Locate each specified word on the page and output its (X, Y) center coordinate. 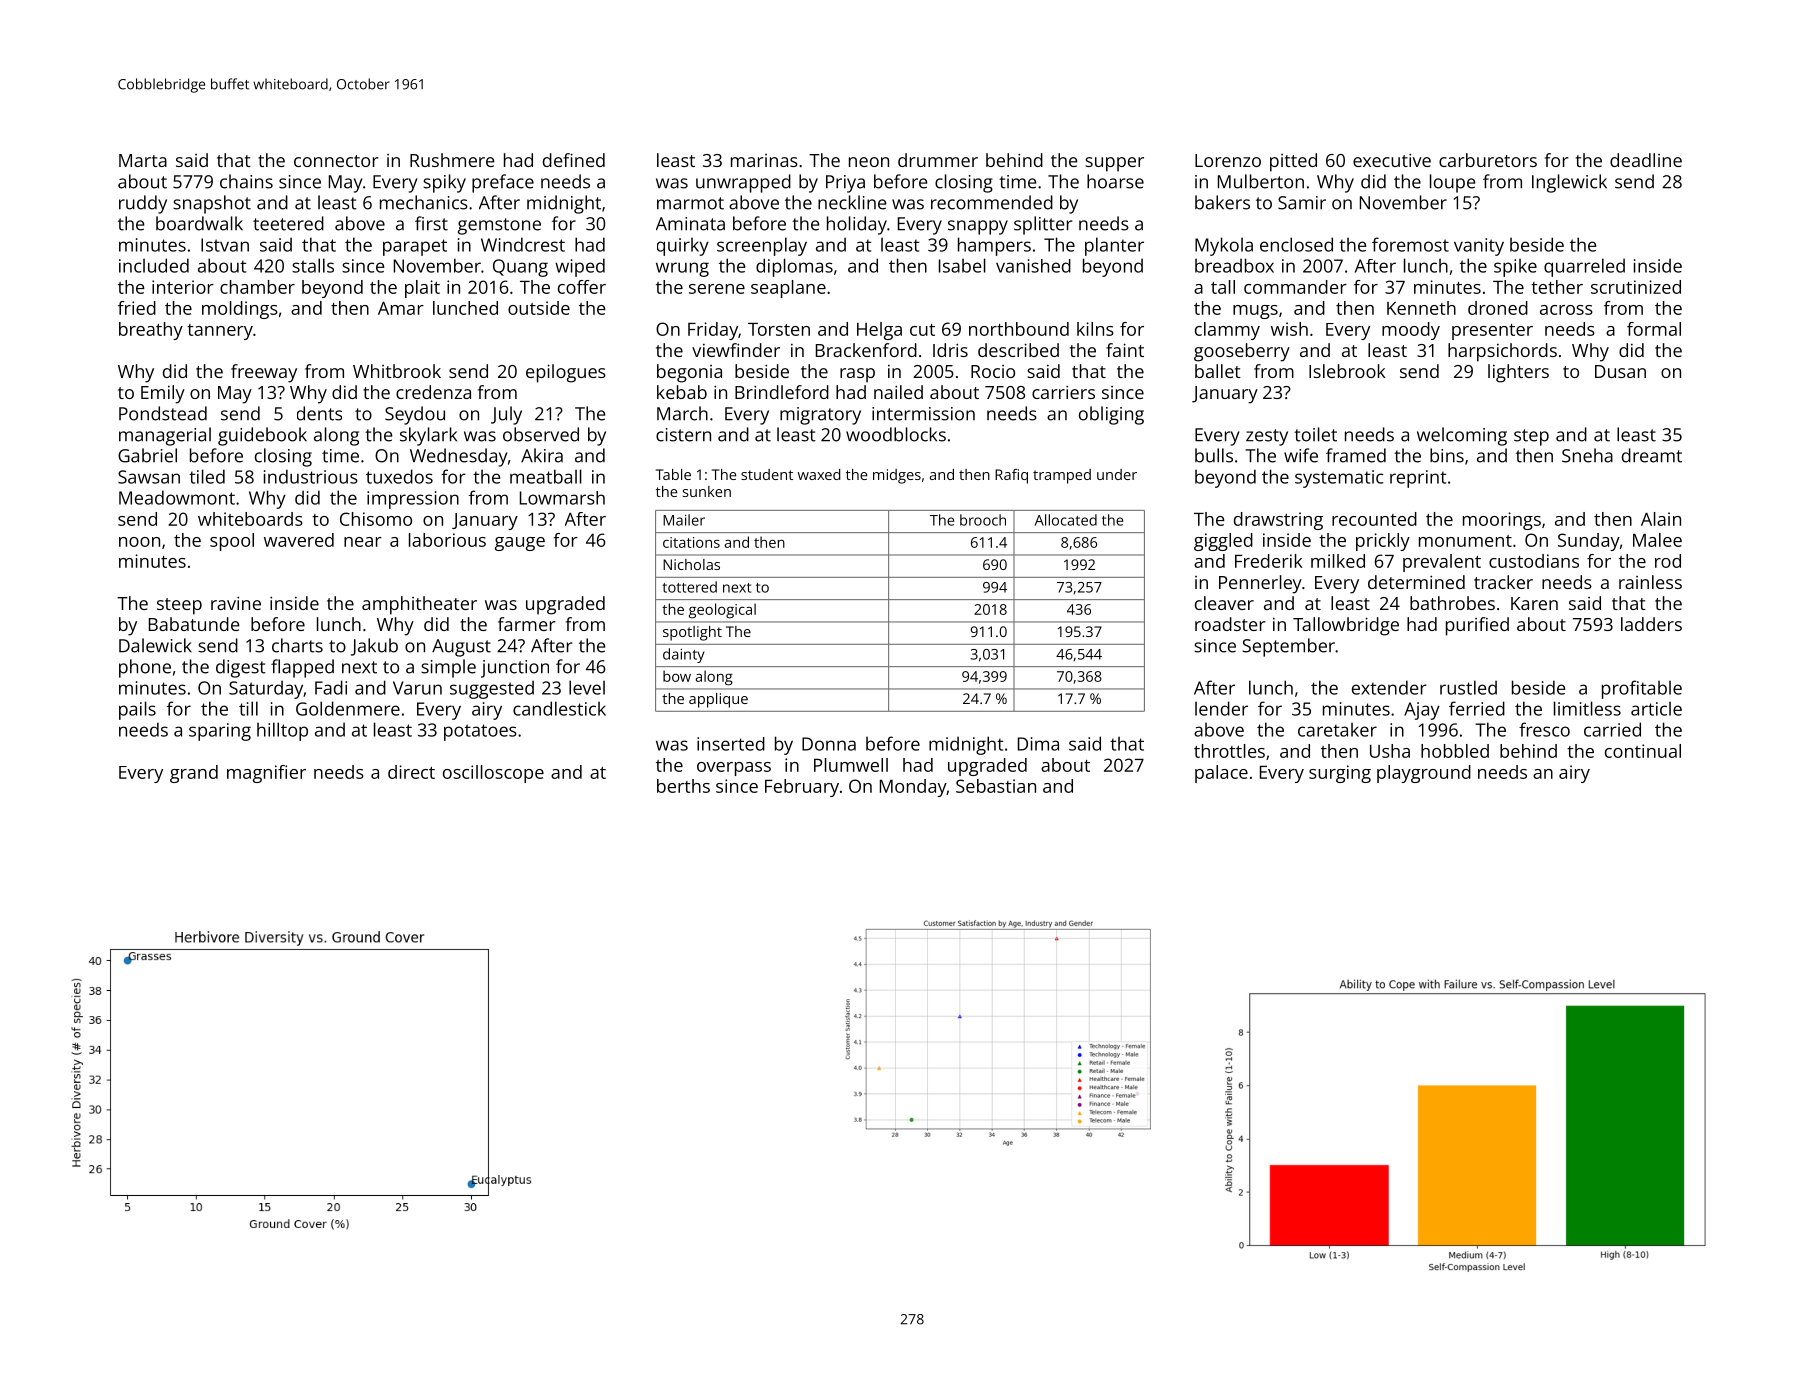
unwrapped (743, 183)
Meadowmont (177, 497)
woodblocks (896, 434)
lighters (1518, 373)
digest (241, 668)
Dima (1038, 744)
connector (336, 161)
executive (1392, 160)
